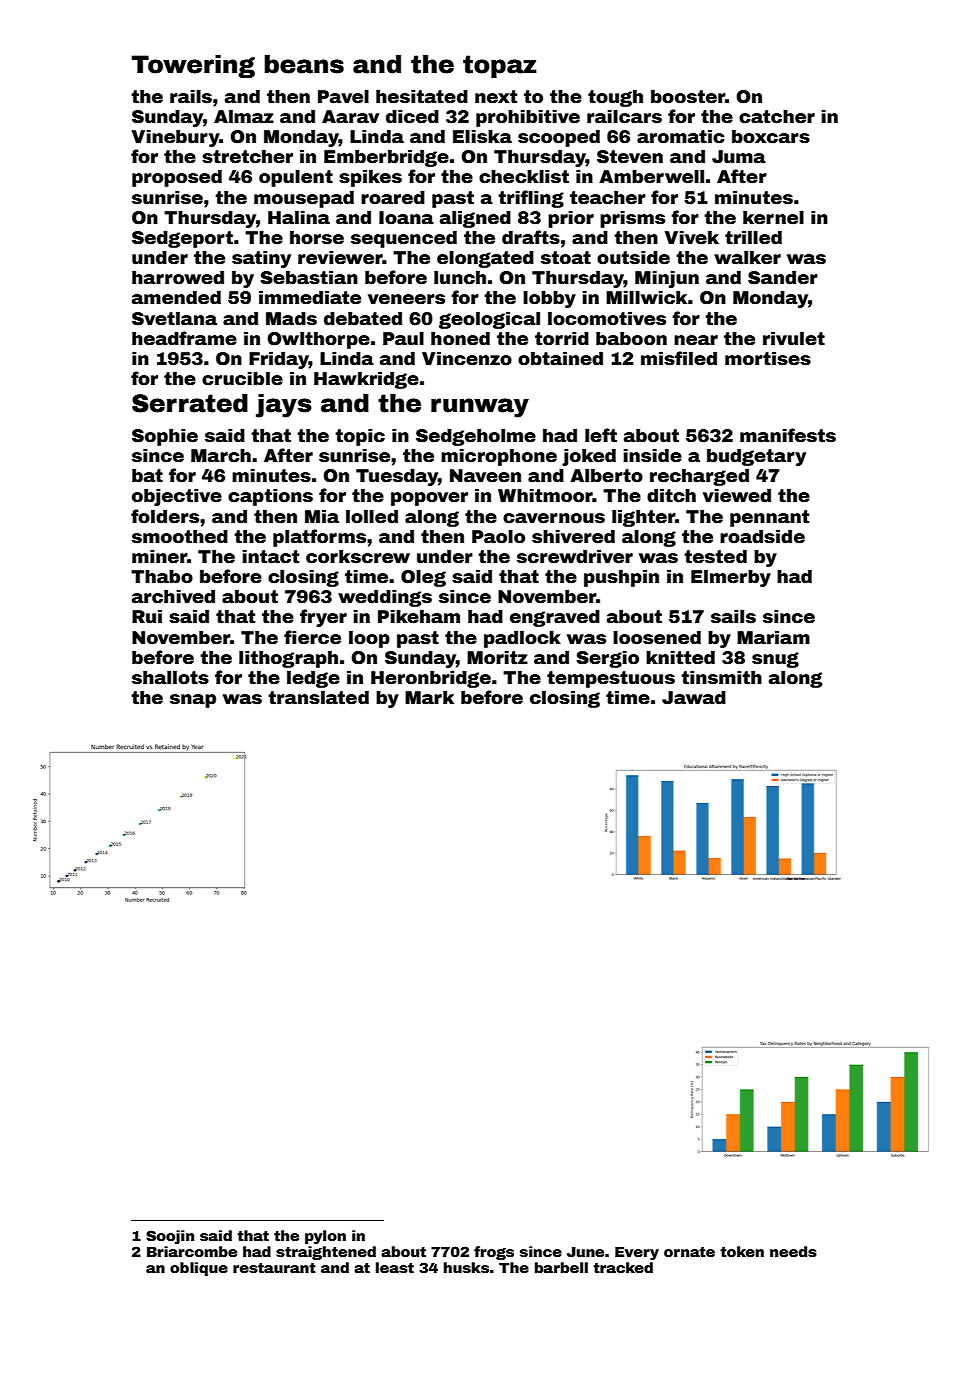 The image size is (972, 1380). Describe the element at coordinates (177, 497) in the screenshot. I see `objective` at that location.
